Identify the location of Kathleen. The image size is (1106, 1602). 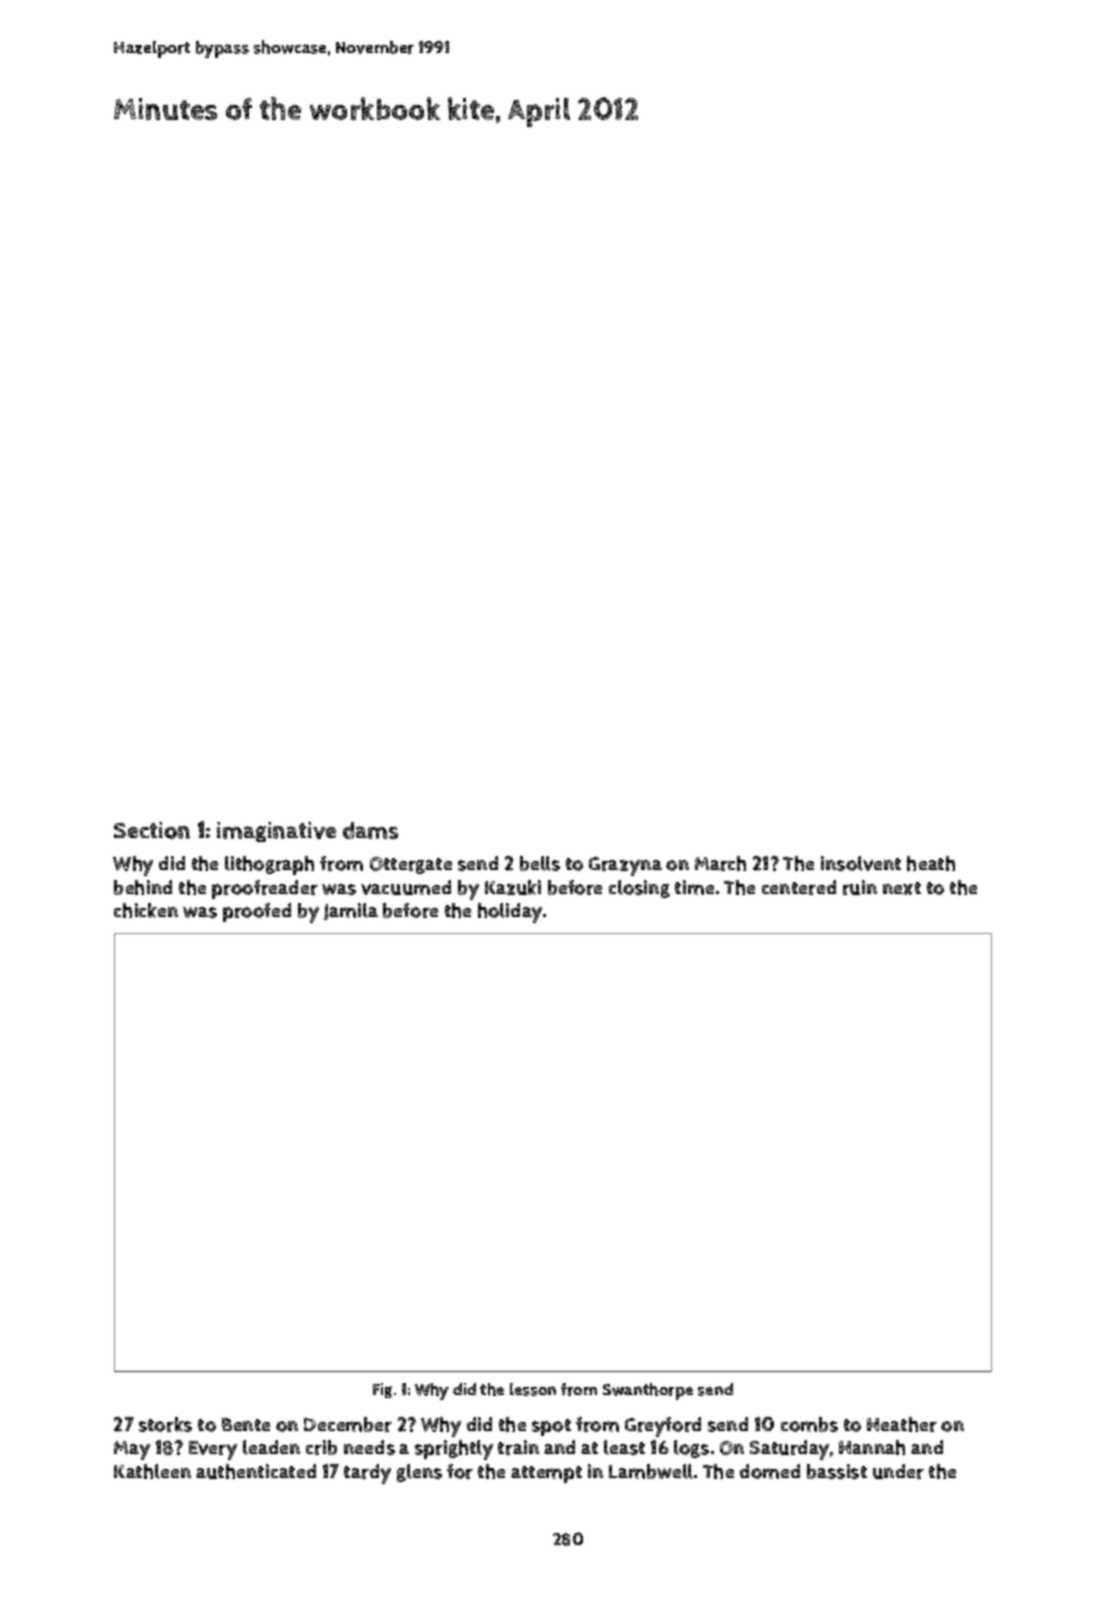
(152, 1471).
